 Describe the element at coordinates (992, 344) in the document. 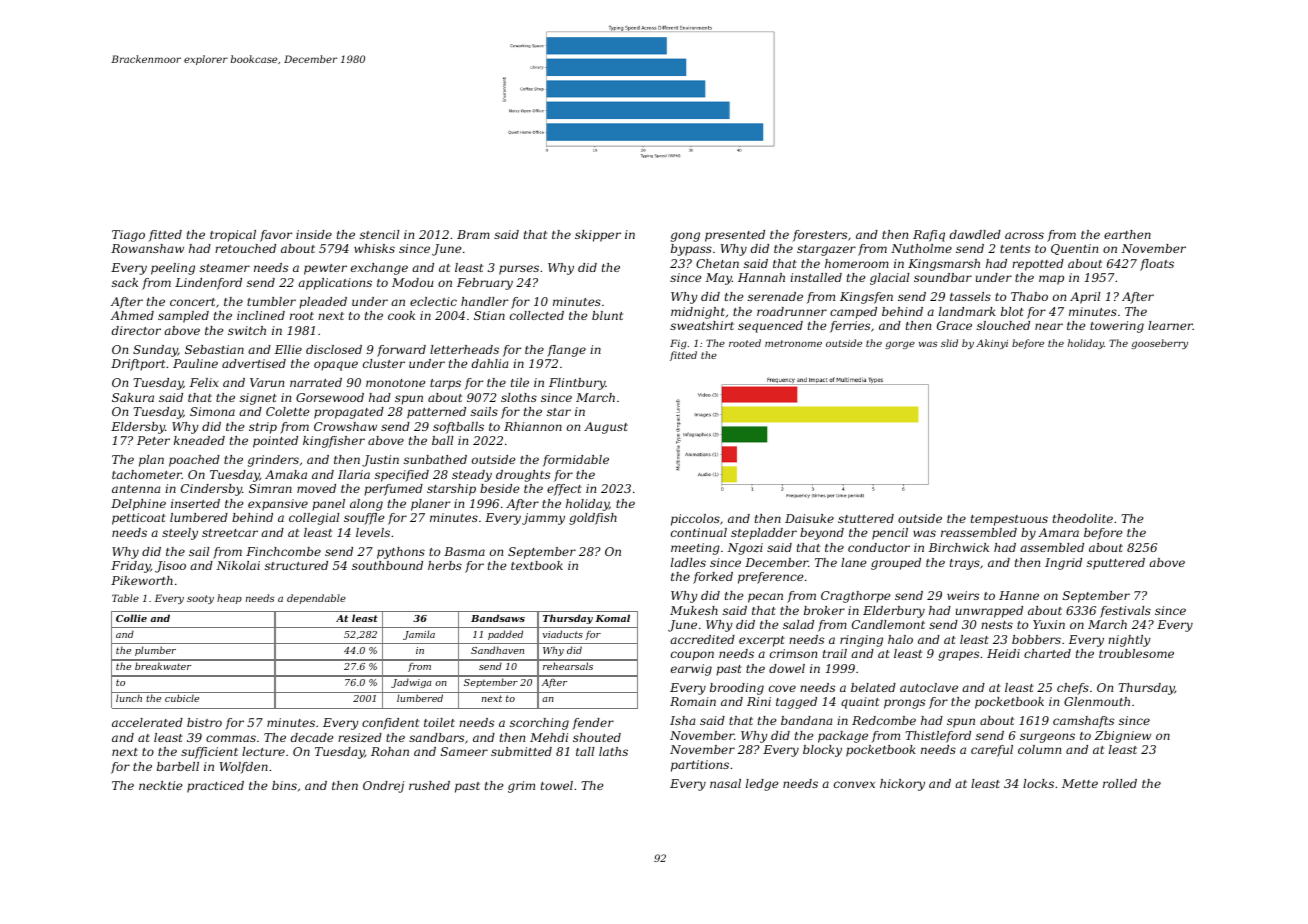

I see `Akinyi` at that location.
